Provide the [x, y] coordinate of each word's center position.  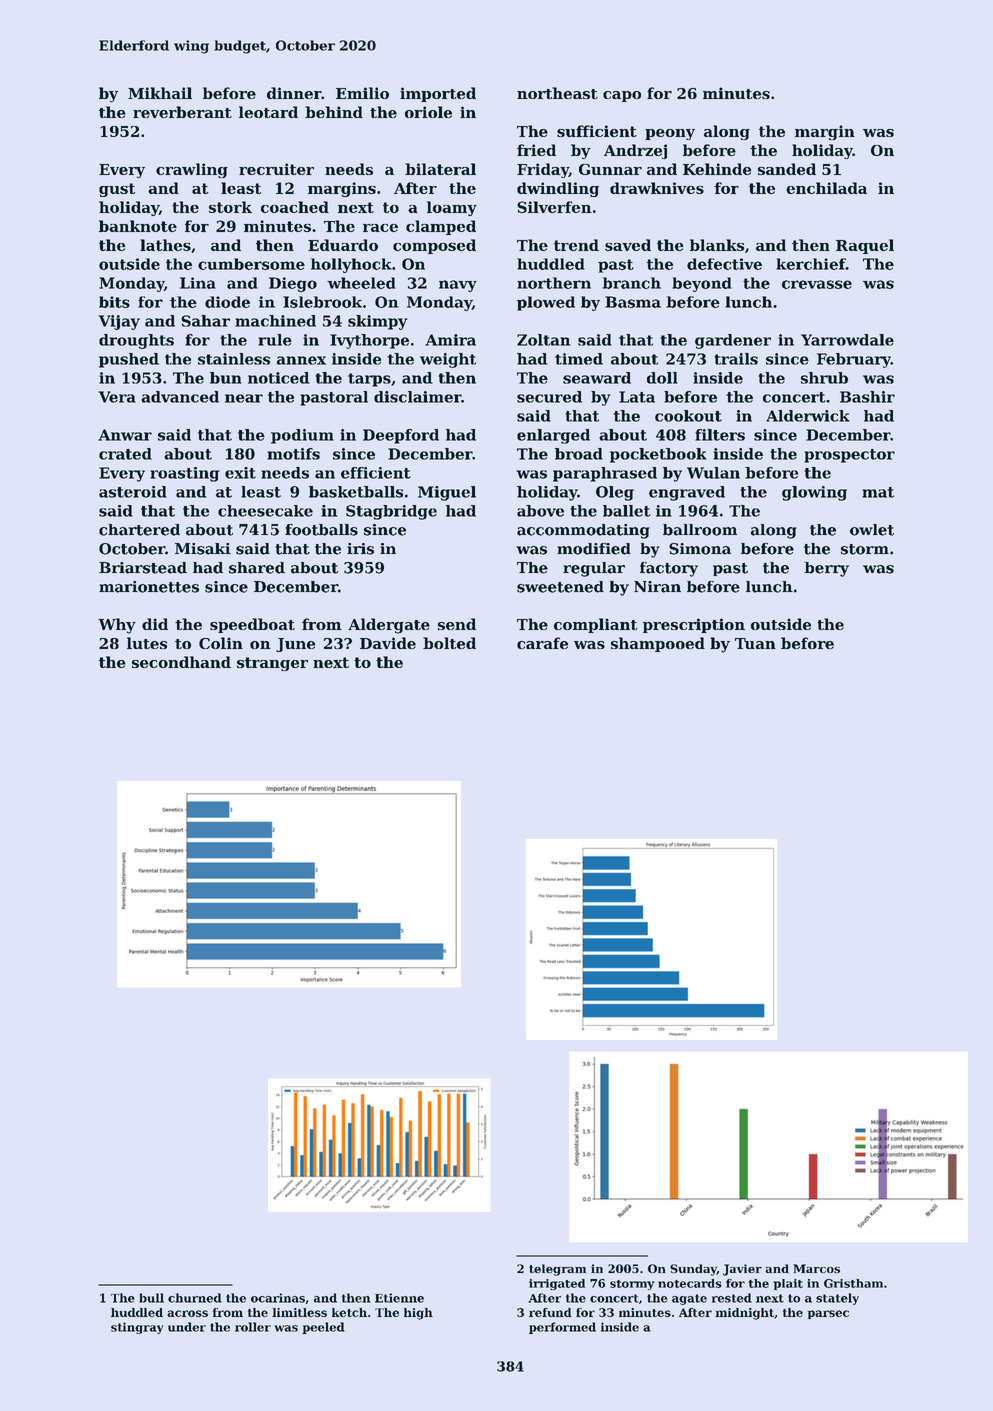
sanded [787, 169]
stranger [272, 664]
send [457, 624]
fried [536, 150]
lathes [165, 245]
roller [253, 1327]
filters [720, 435]
